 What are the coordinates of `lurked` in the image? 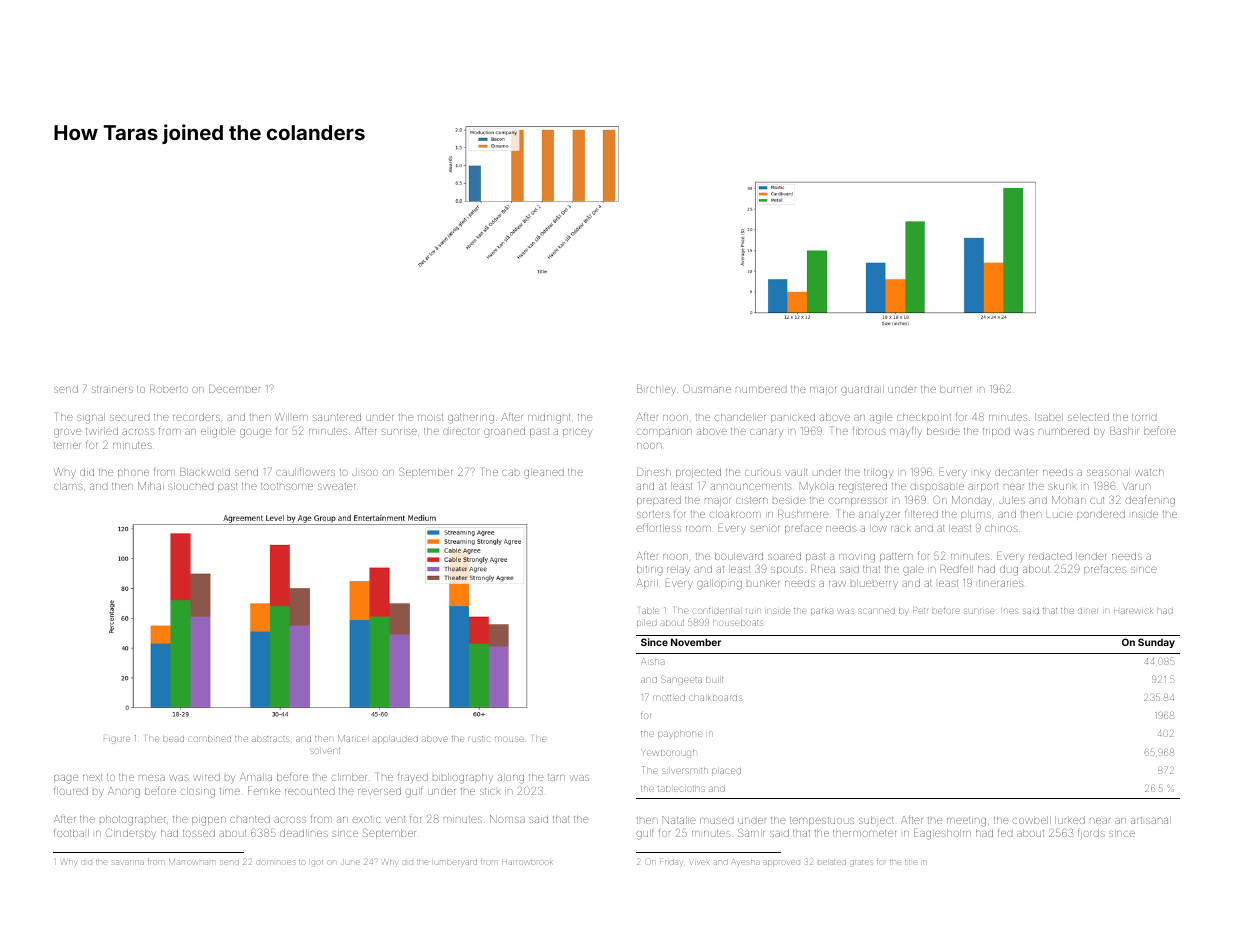 It's located at (1070, 820).
